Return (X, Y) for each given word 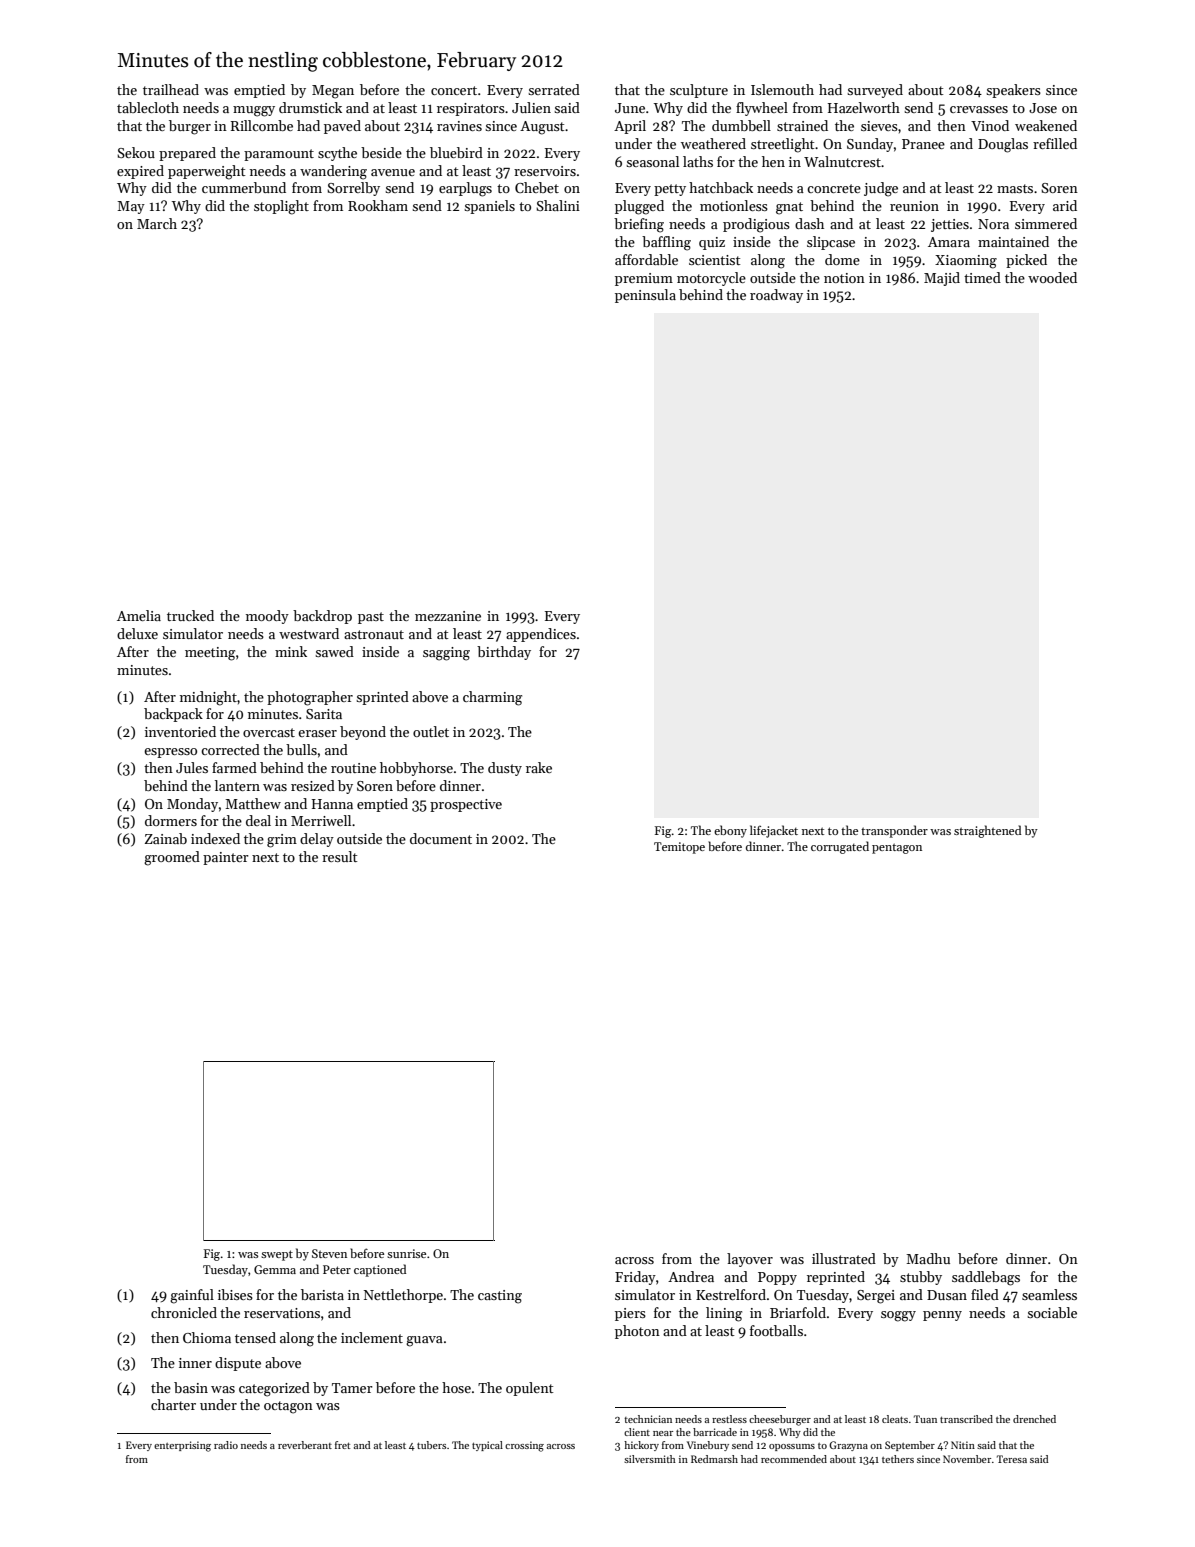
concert (454, 90)
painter (225, 858)
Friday (635, 1278)
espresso (170, 753)
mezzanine (448, 616)
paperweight (207, 172)
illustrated (844, 1258)
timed (982, 277)
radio (226, 1445)
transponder (894, 831)
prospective (466, 805)
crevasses (979, 109)
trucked (190, 615)
